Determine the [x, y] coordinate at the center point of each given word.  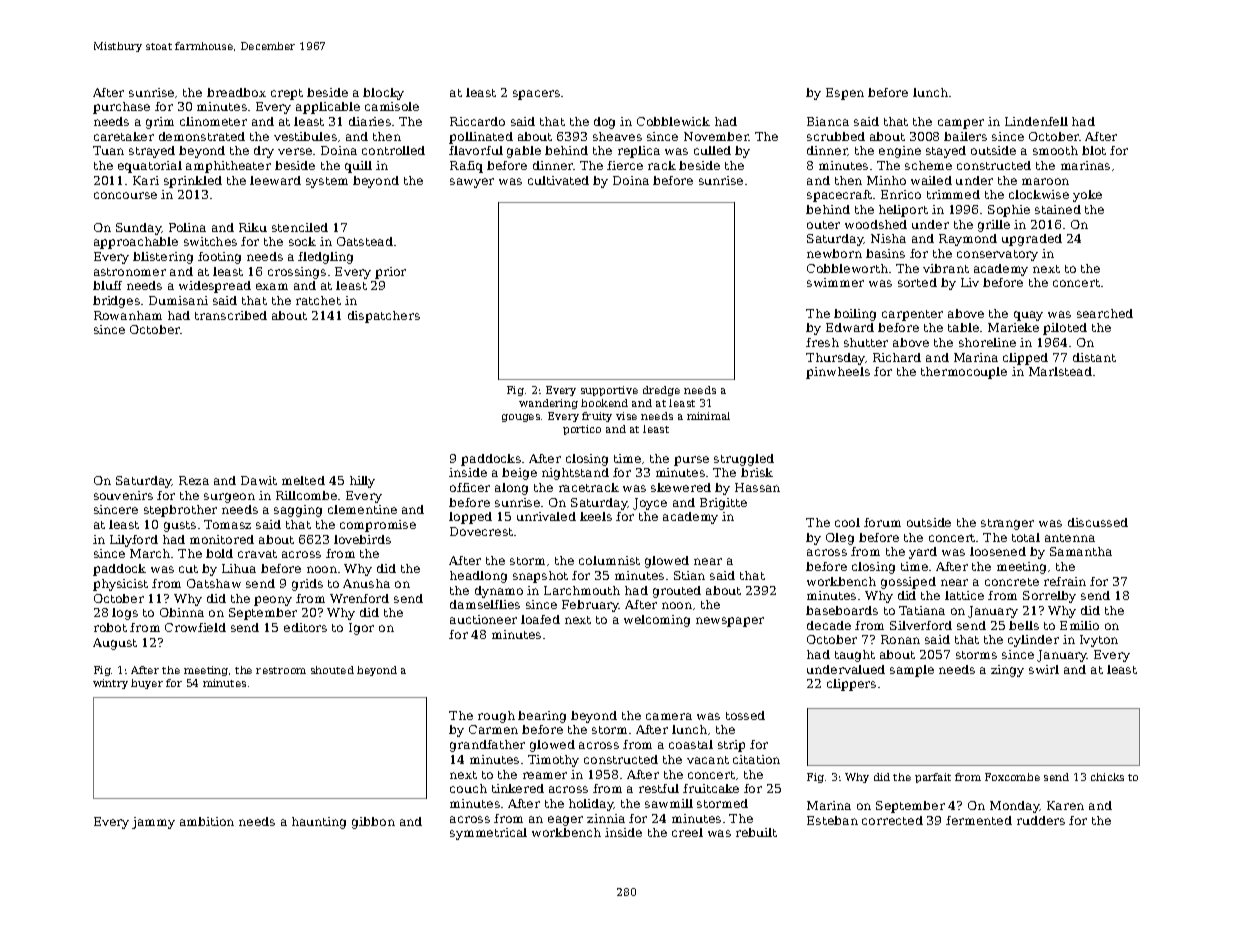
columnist [609, 560]
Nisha [888, 238]
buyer [147, 684]
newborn [834, 253]
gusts [180, 526]
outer [823, 225]
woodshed [876, 224]
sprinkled [193, 182]
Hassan [757, 487]
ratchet [318, 300]
